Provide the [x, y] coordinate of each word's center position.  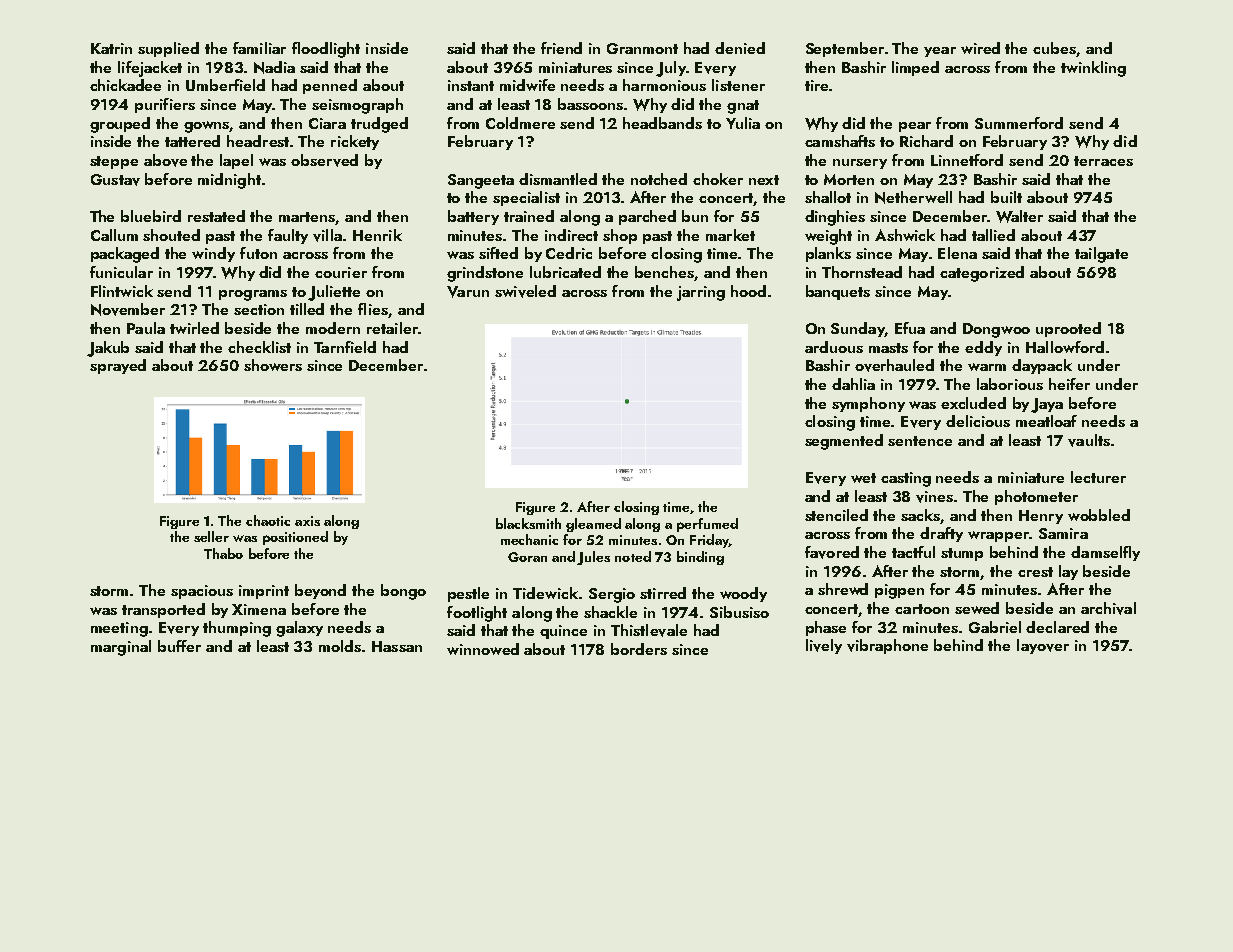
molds [340, 646]
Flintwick [122, 291]
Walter [1019, 216]
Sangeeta [481, 181]
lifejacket [150, 69]
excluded [973, 403]
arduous [834, 347]
